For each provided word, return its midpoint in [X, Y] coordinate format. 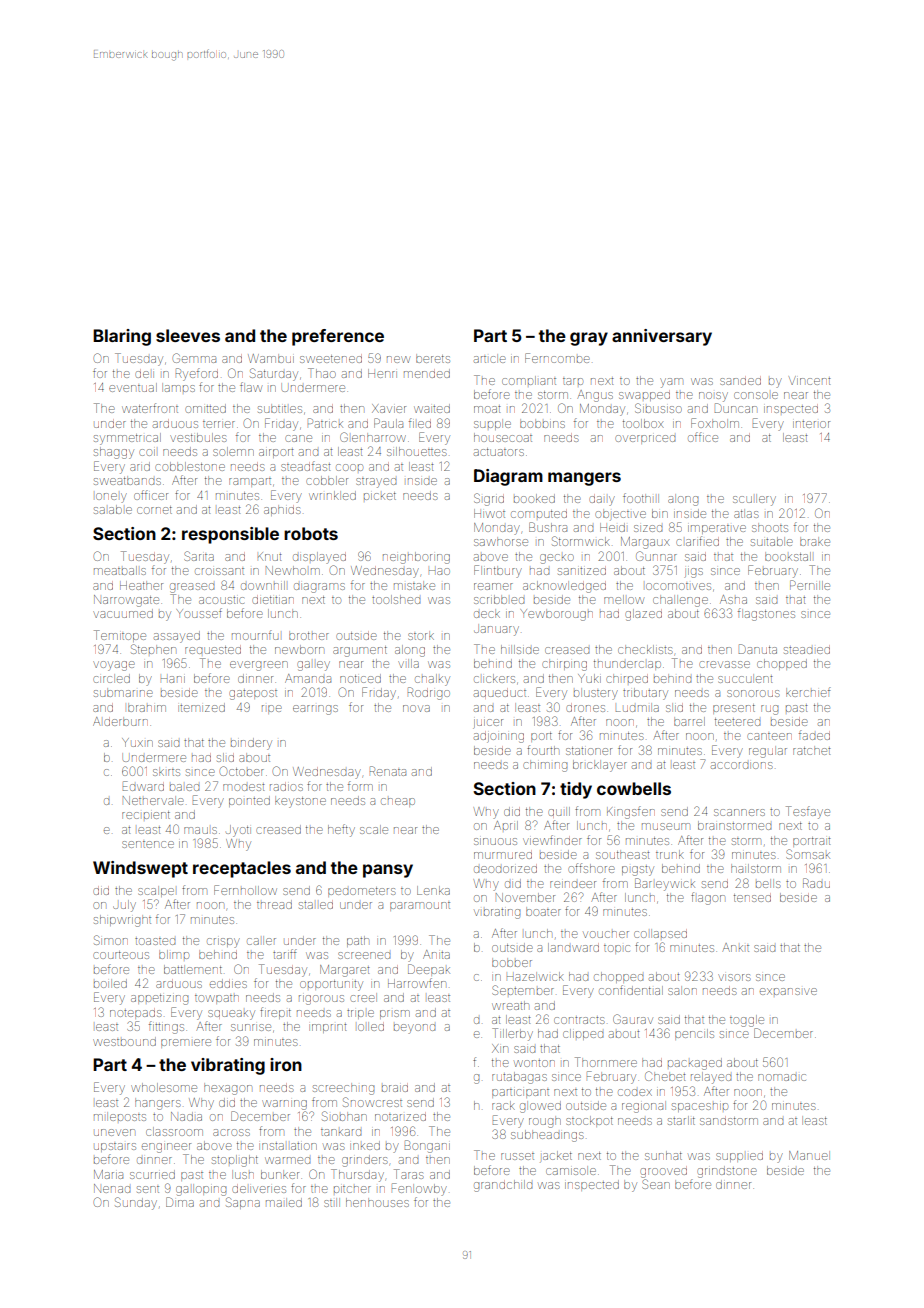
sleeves [188, 335]
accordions [742, 765]
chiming [545, 766]
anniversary [662, 337]
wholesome [164, 1087]
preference [338, 337]
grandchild [503, 1186]
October [242, 771]
